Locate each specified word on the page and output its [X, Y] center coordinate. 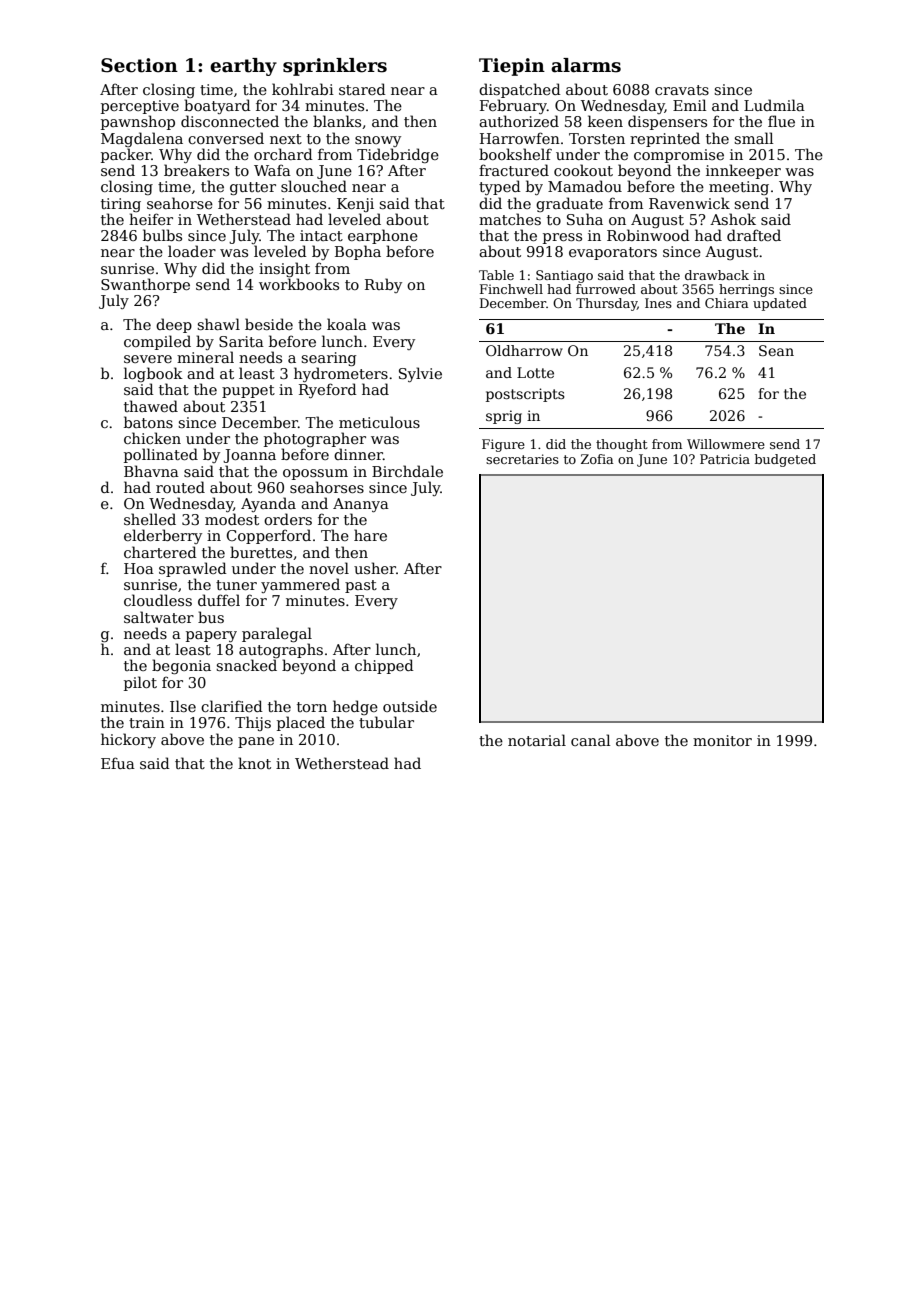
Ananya [361, 505]
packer [126, 155]
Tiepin [512, 67]
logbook [153, 374]
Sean [776, 350]
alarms [586, 65]
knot [254, 763]
